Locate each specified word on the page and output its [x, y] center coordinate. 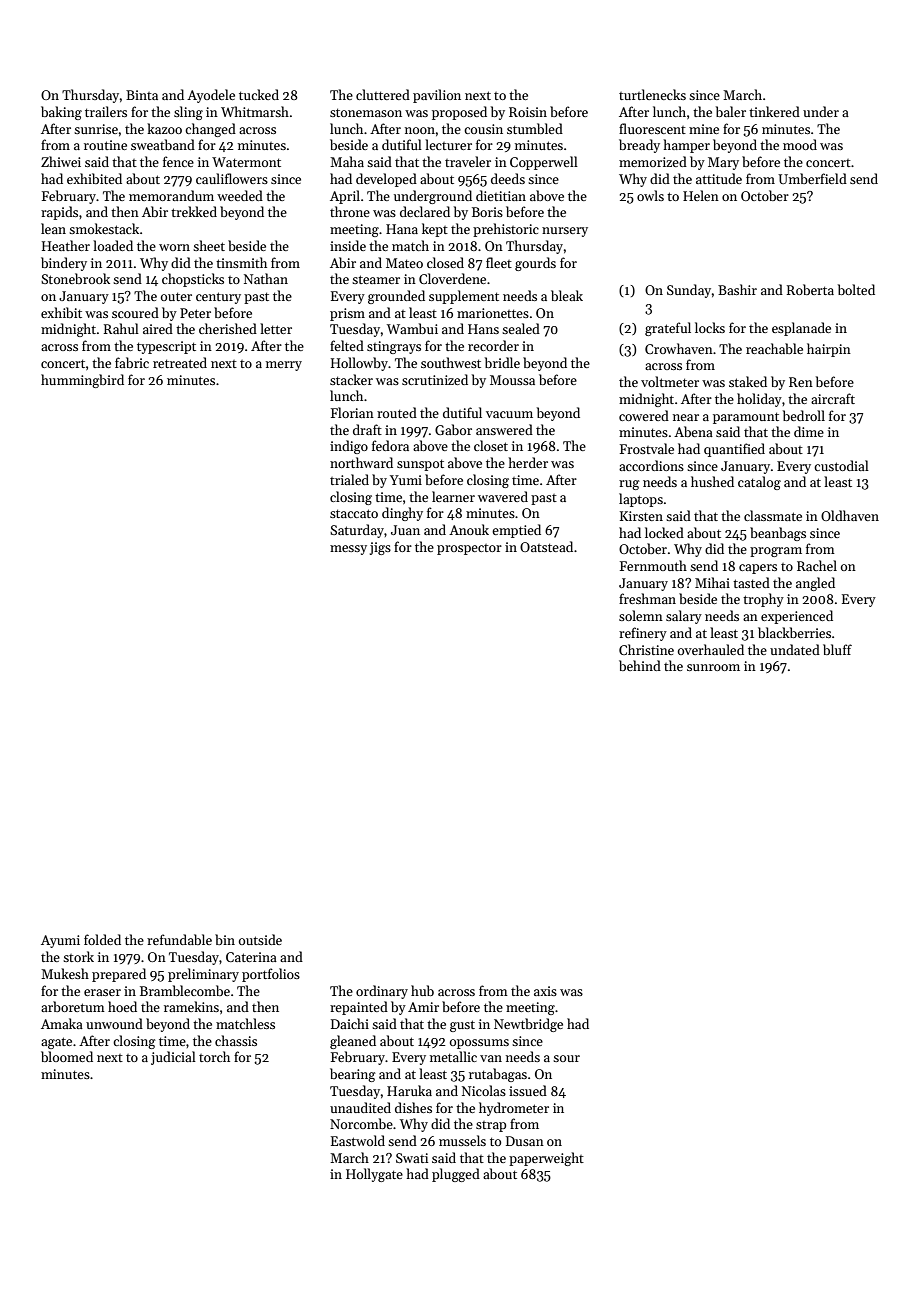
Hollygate [374, 1175]
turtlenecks [652, 94]
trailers [106, 111]
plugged [456, 1175]
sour [566, 1058]
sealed [521, 328]
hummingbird [82, 381]
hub [422, 990]
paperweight [546, 1159]
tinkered [774, 111]
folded [102, 939]
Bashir [737, 289]
